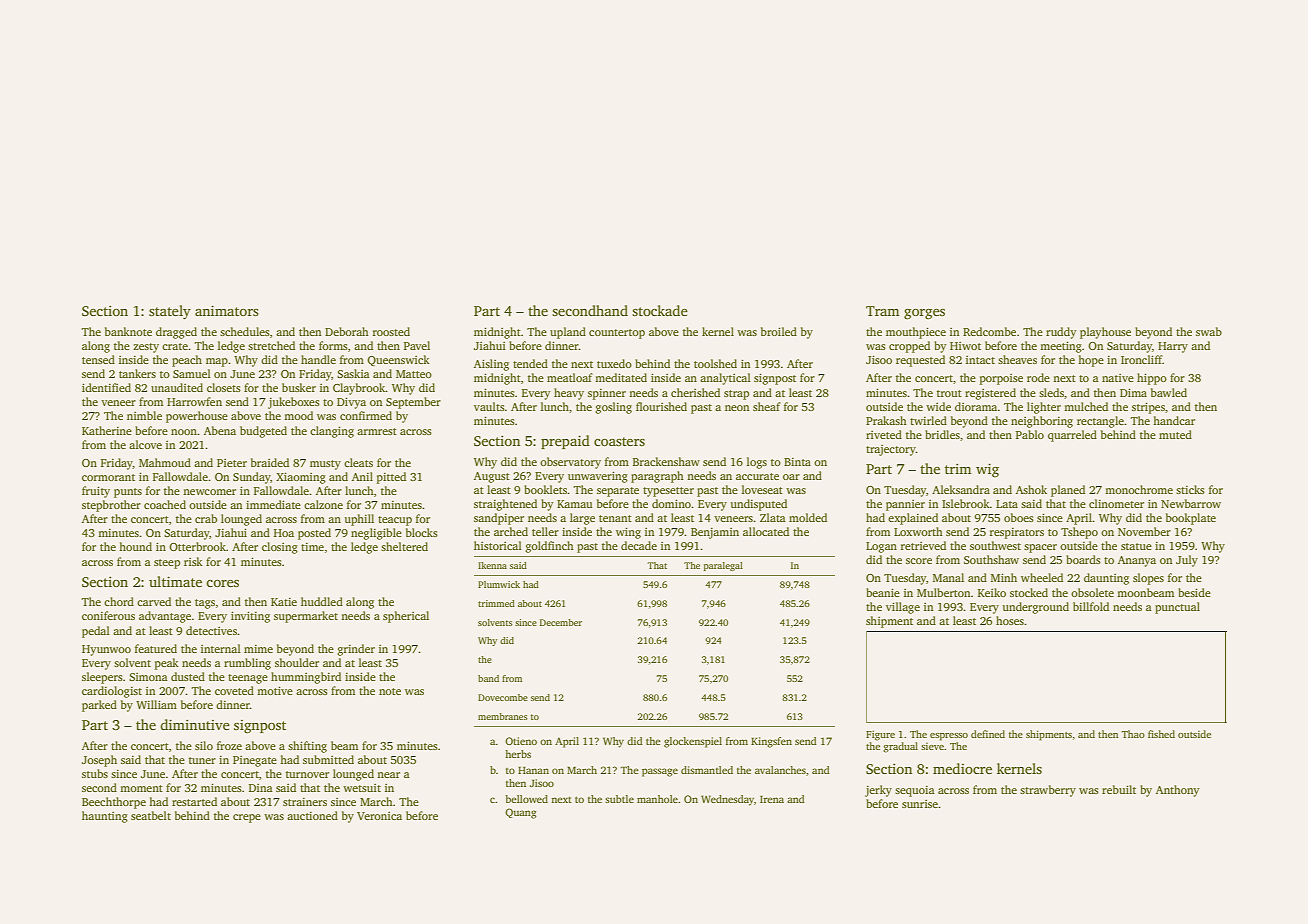 This screenshot has height=924, width=1308. Describe the element at coordinates (391, 331) in the screenshot. I see `roosted` at that location.
